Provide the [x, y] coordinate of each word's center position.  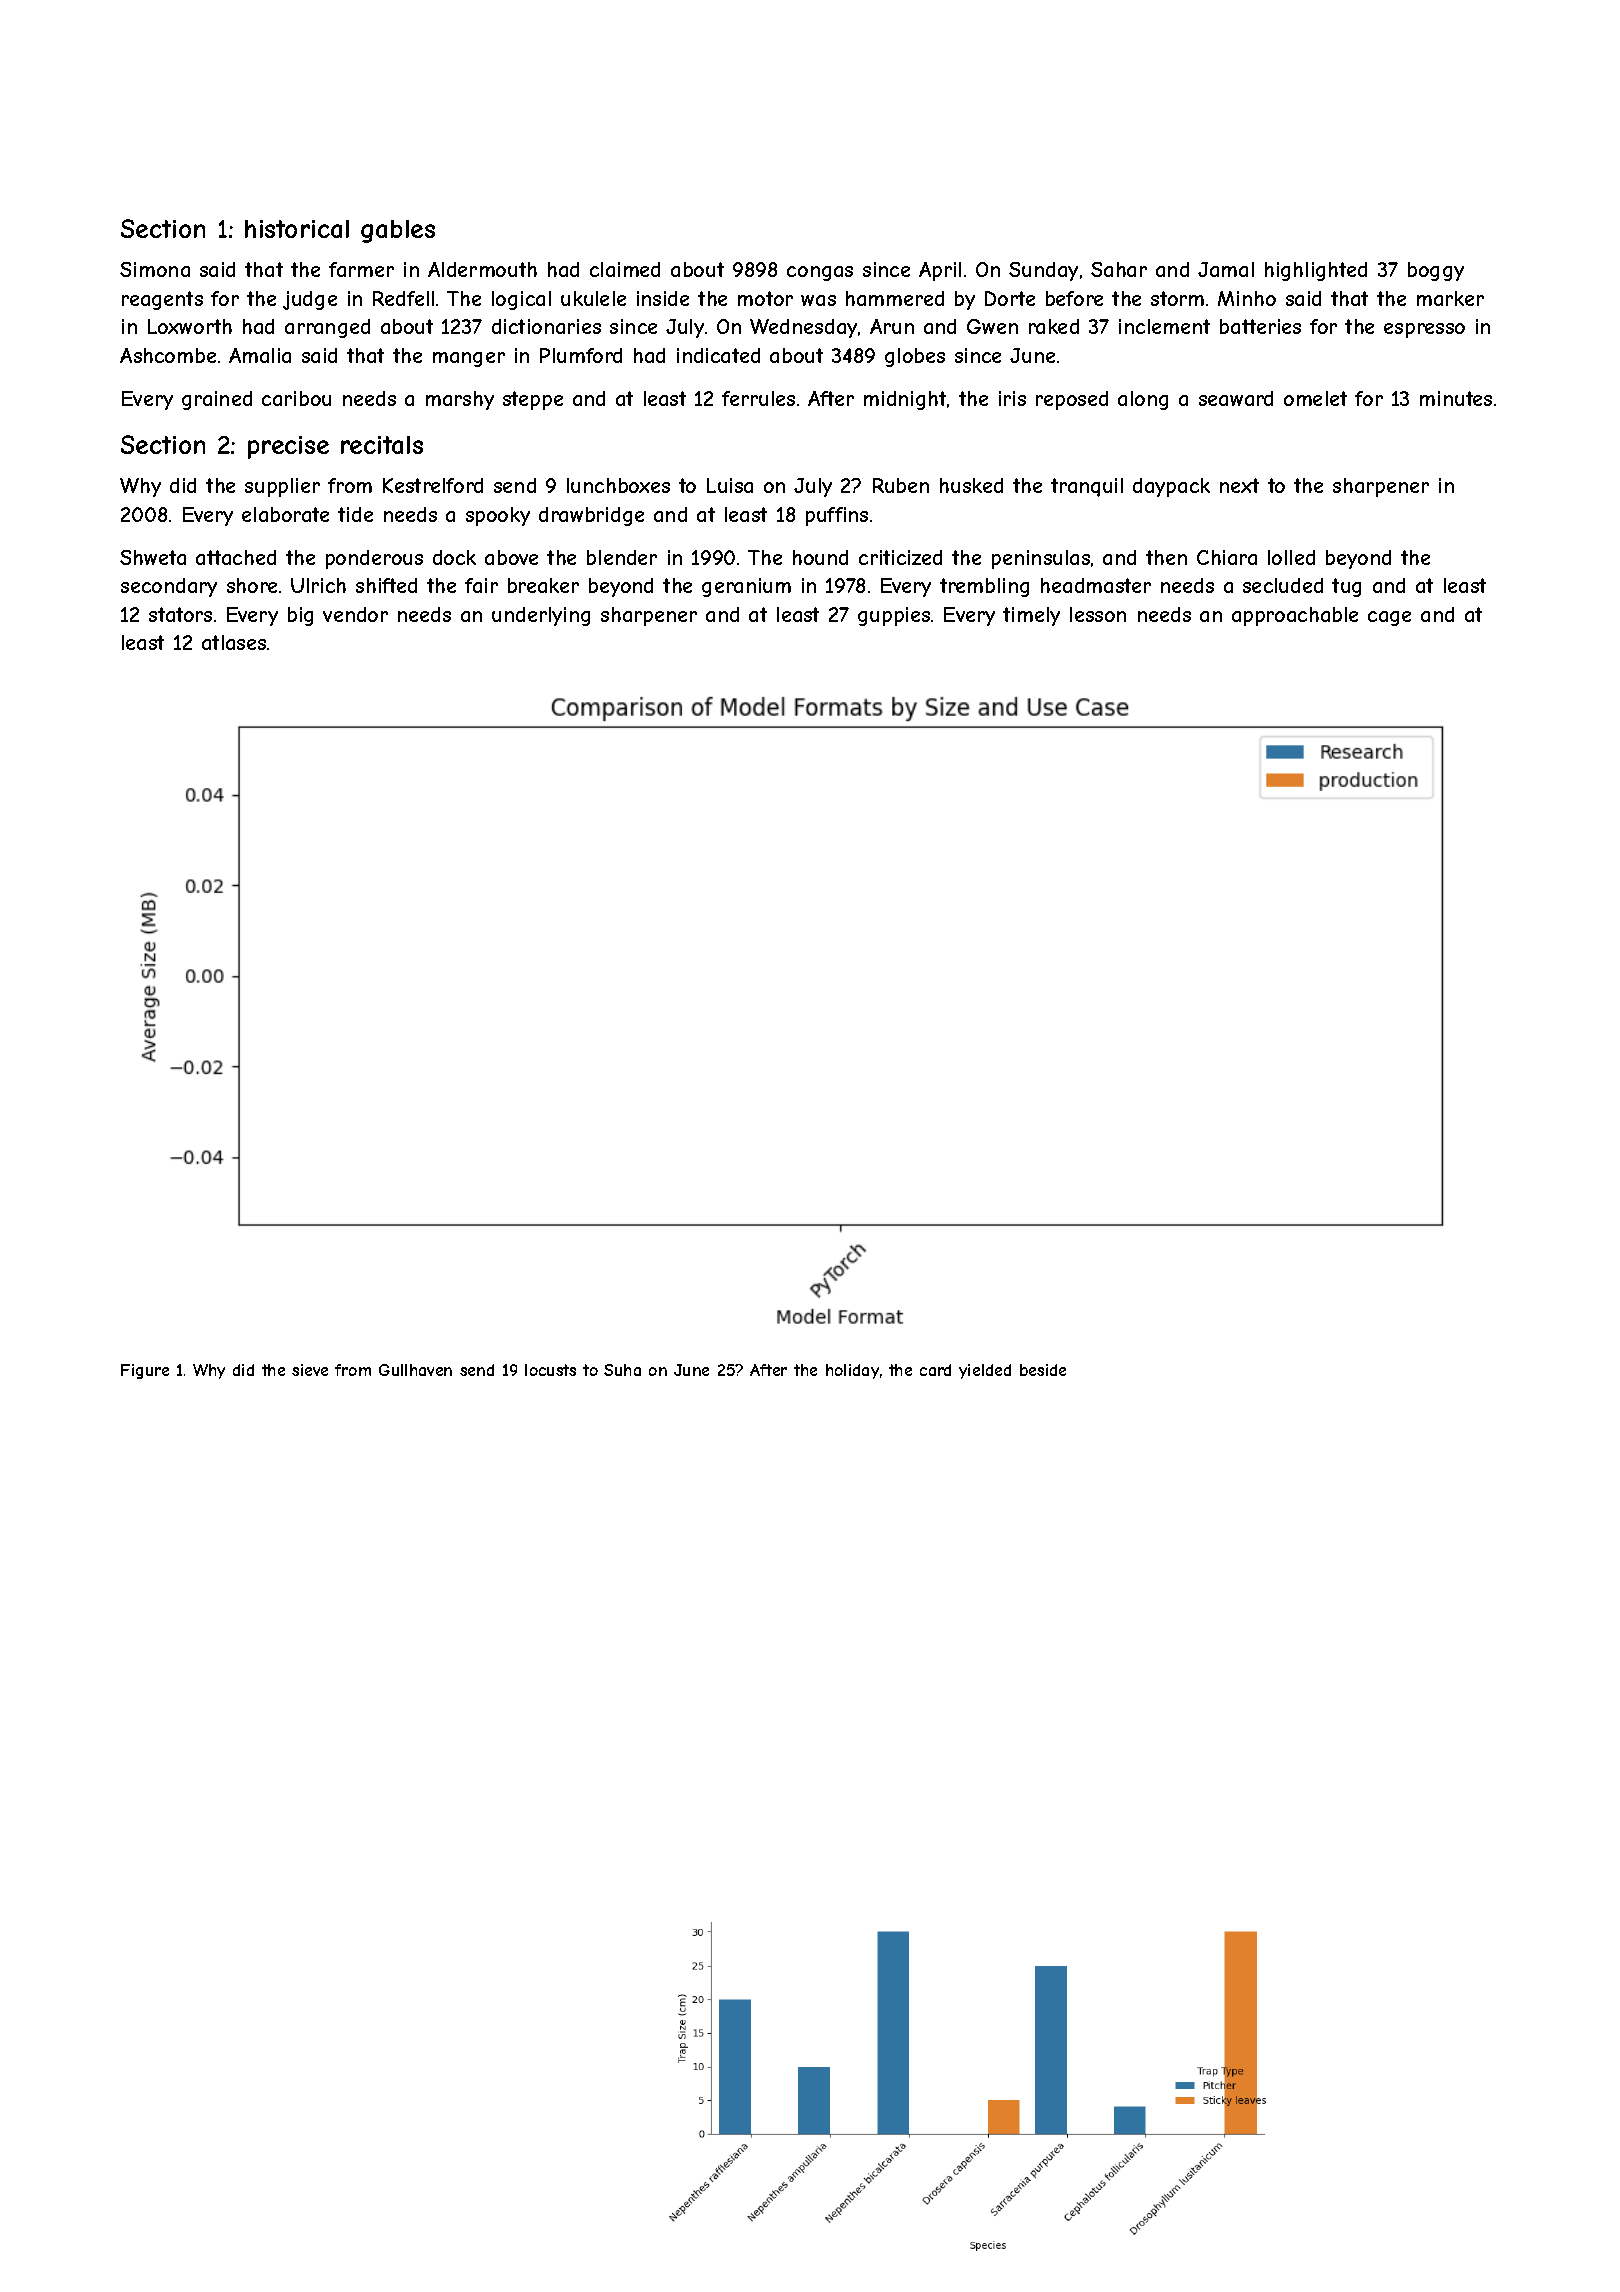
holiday [852, 1371]
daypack [1171, 487]
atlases [234, 642]
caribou [296, 398]
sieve [310, 1370]
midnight [905, 400]
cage [1389, 618]
